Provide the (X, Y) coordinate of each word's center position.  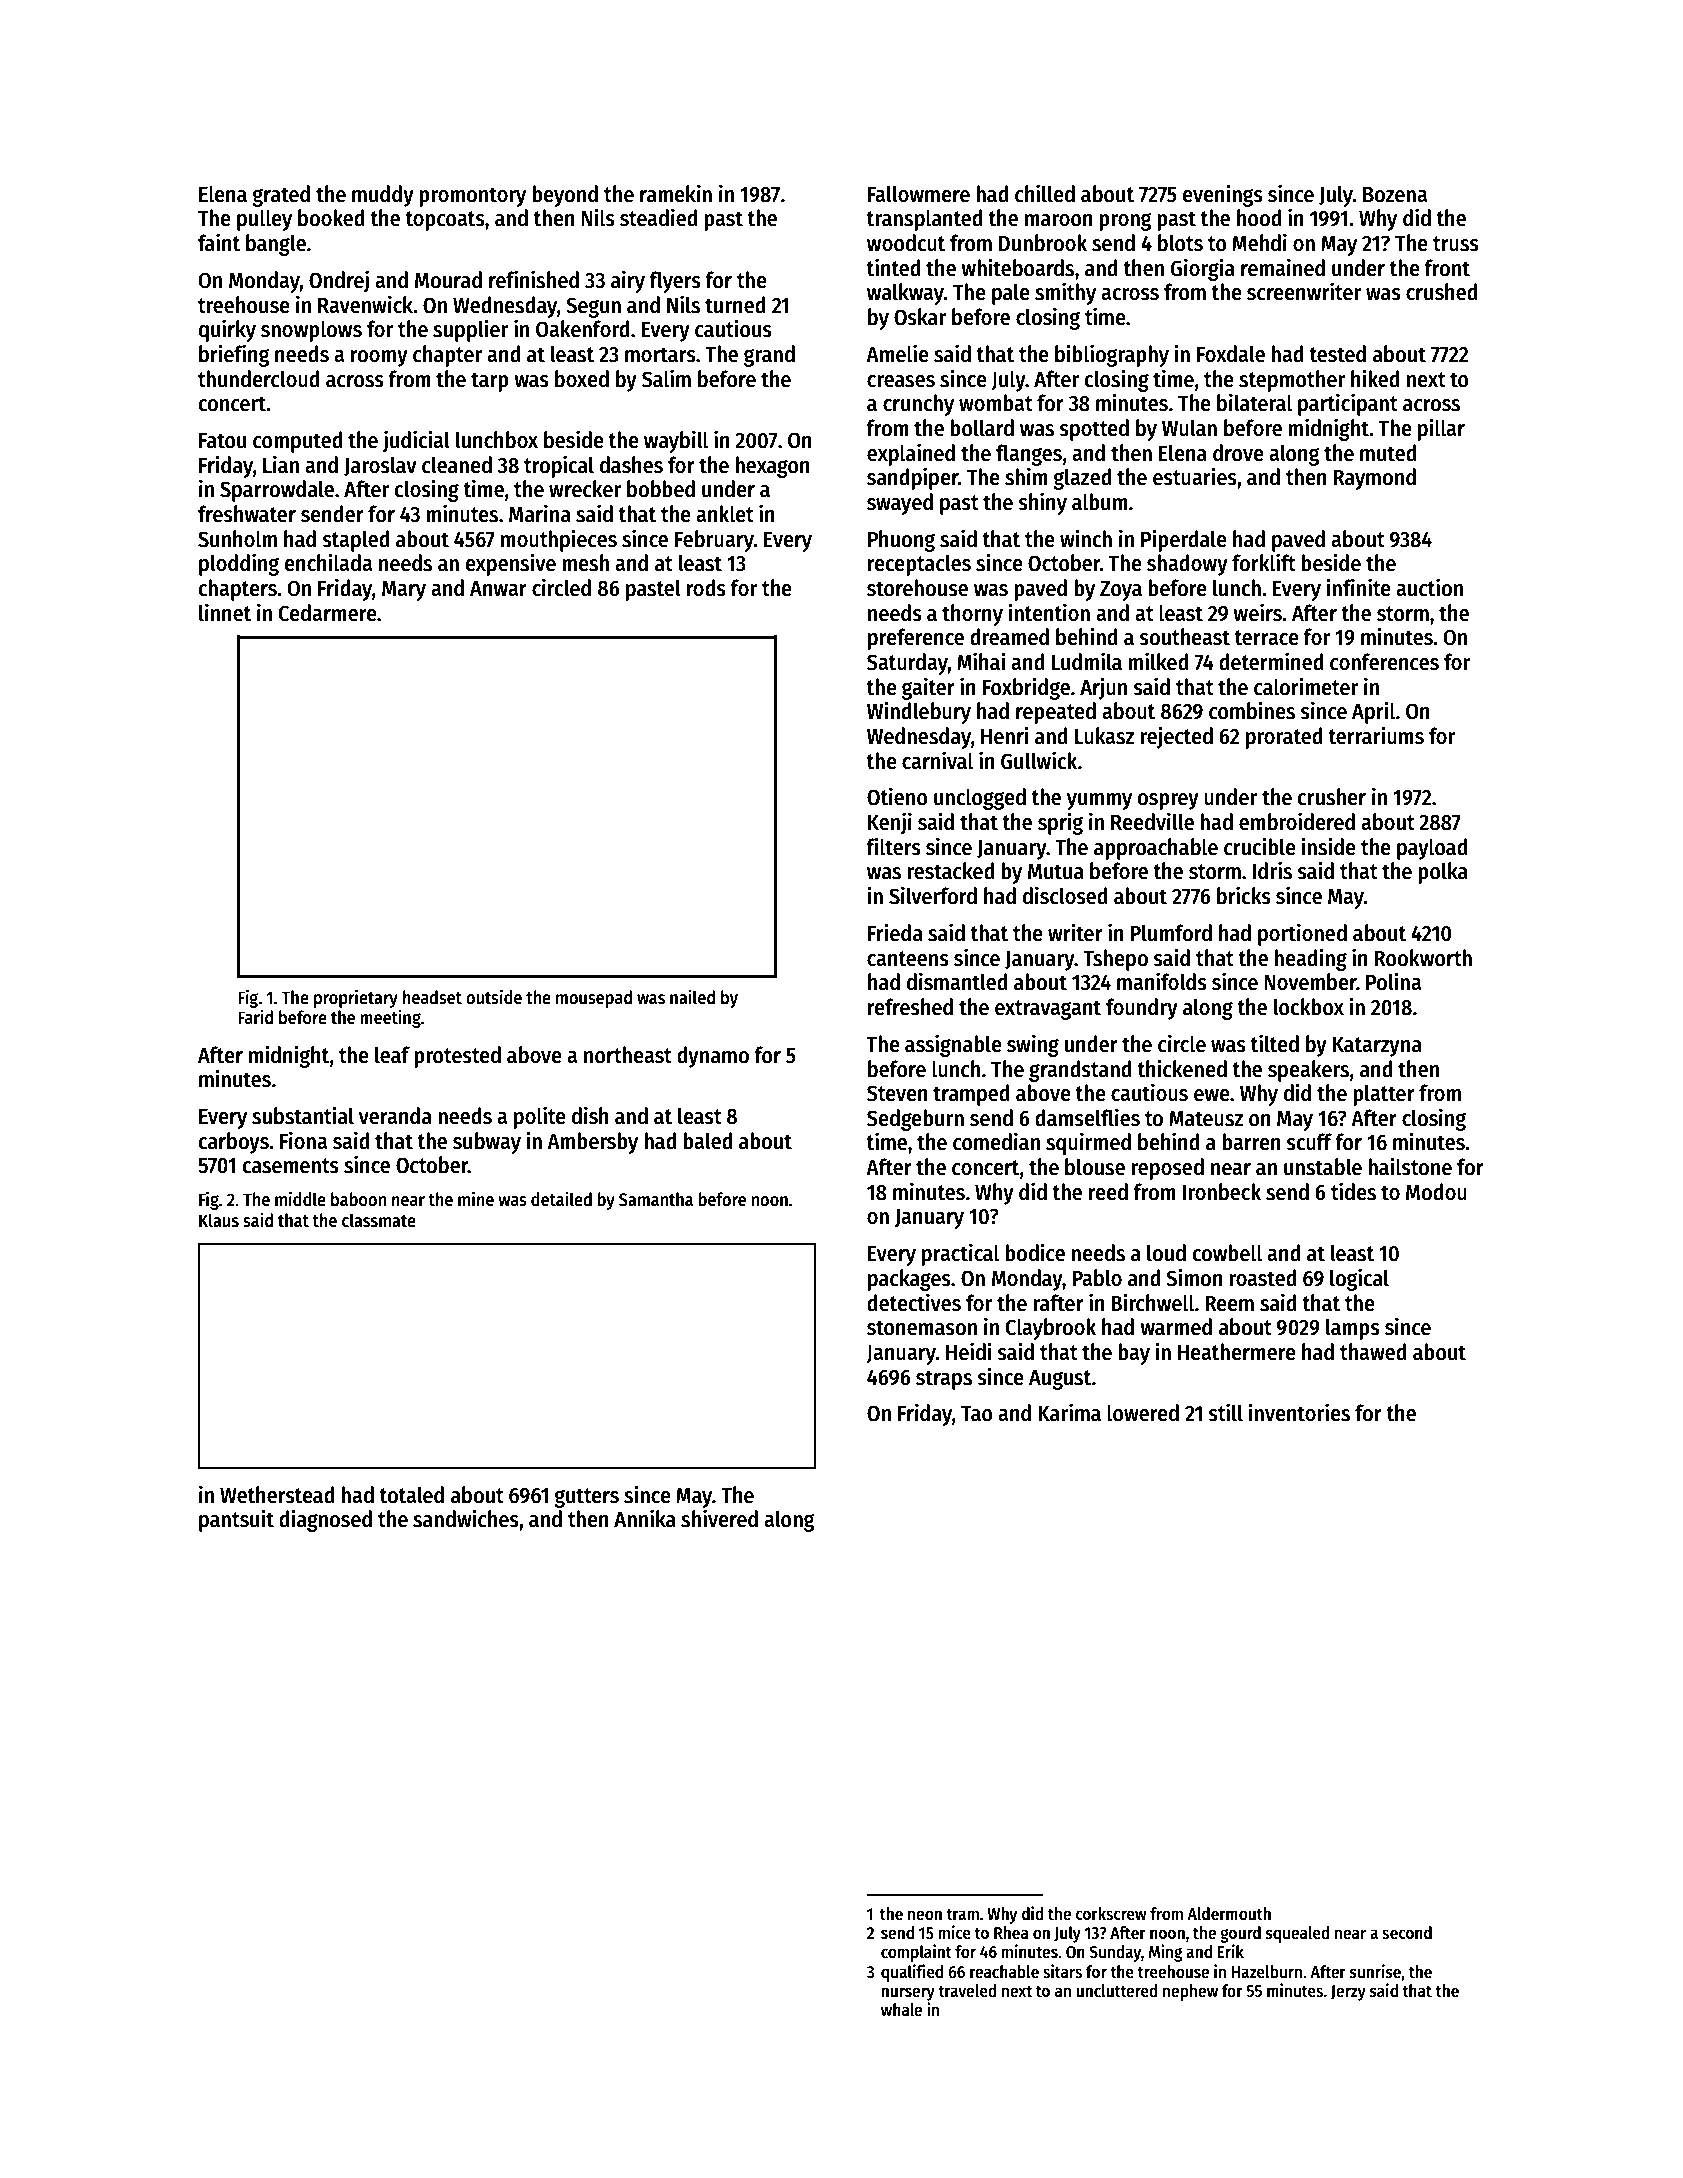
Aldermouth (1229, 1914)
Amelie (897, 353)
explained (911, 454)
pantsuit (236, 1520)
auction (1429, 587)
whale (901, 2010)
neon (925, 1915)
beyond (565, 196)
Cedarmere (328, 613)
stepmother (1292, 381)
